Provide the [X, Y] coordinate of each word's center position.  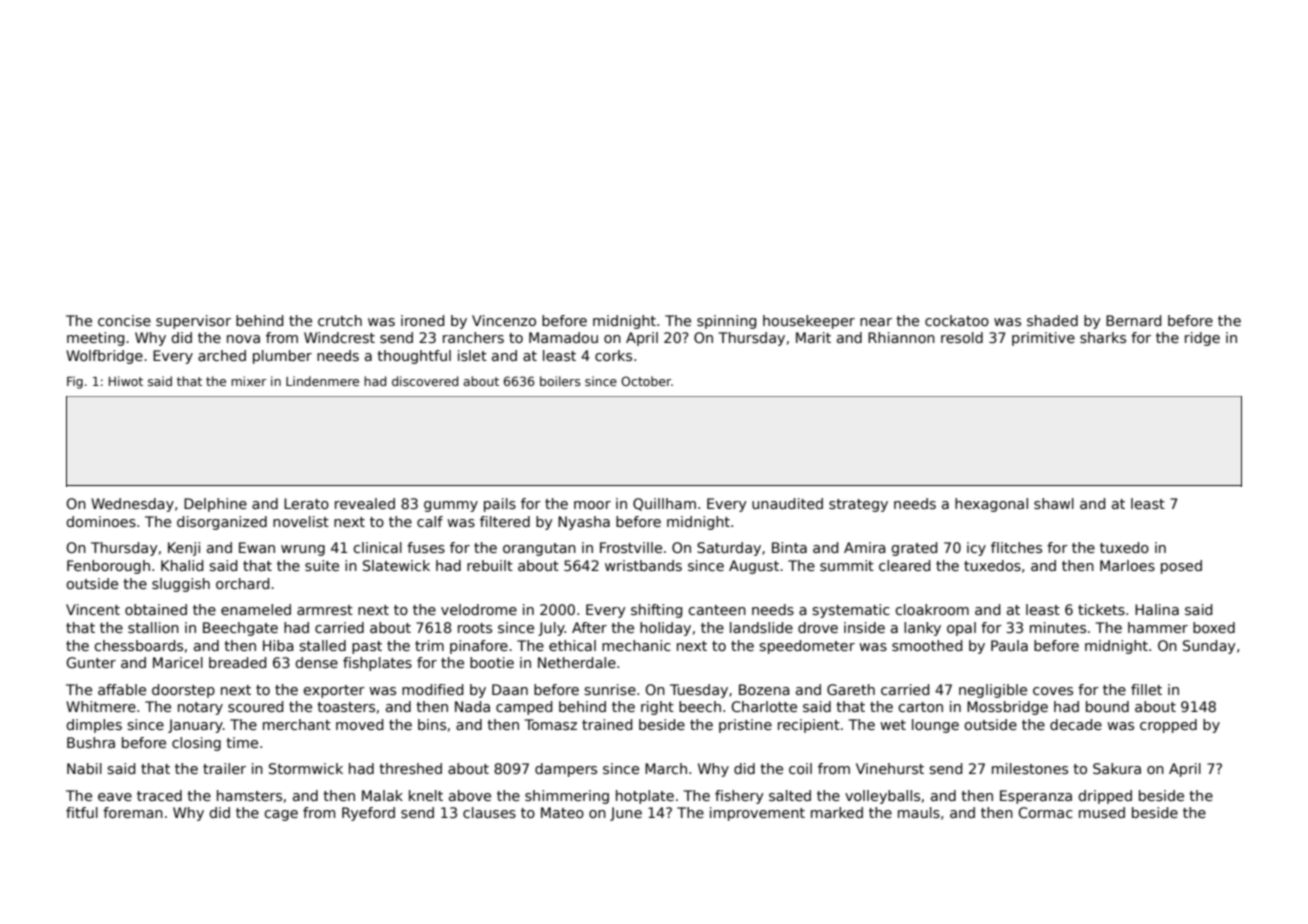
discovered [425, 381]
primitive [1043, 339]
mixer [248, 381]
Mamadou [563, 337]
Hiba [278, 645]
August [754, 567]
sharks [1103, 337]
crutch [340, 320]
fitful [82, 812]
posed [1181, 567]
